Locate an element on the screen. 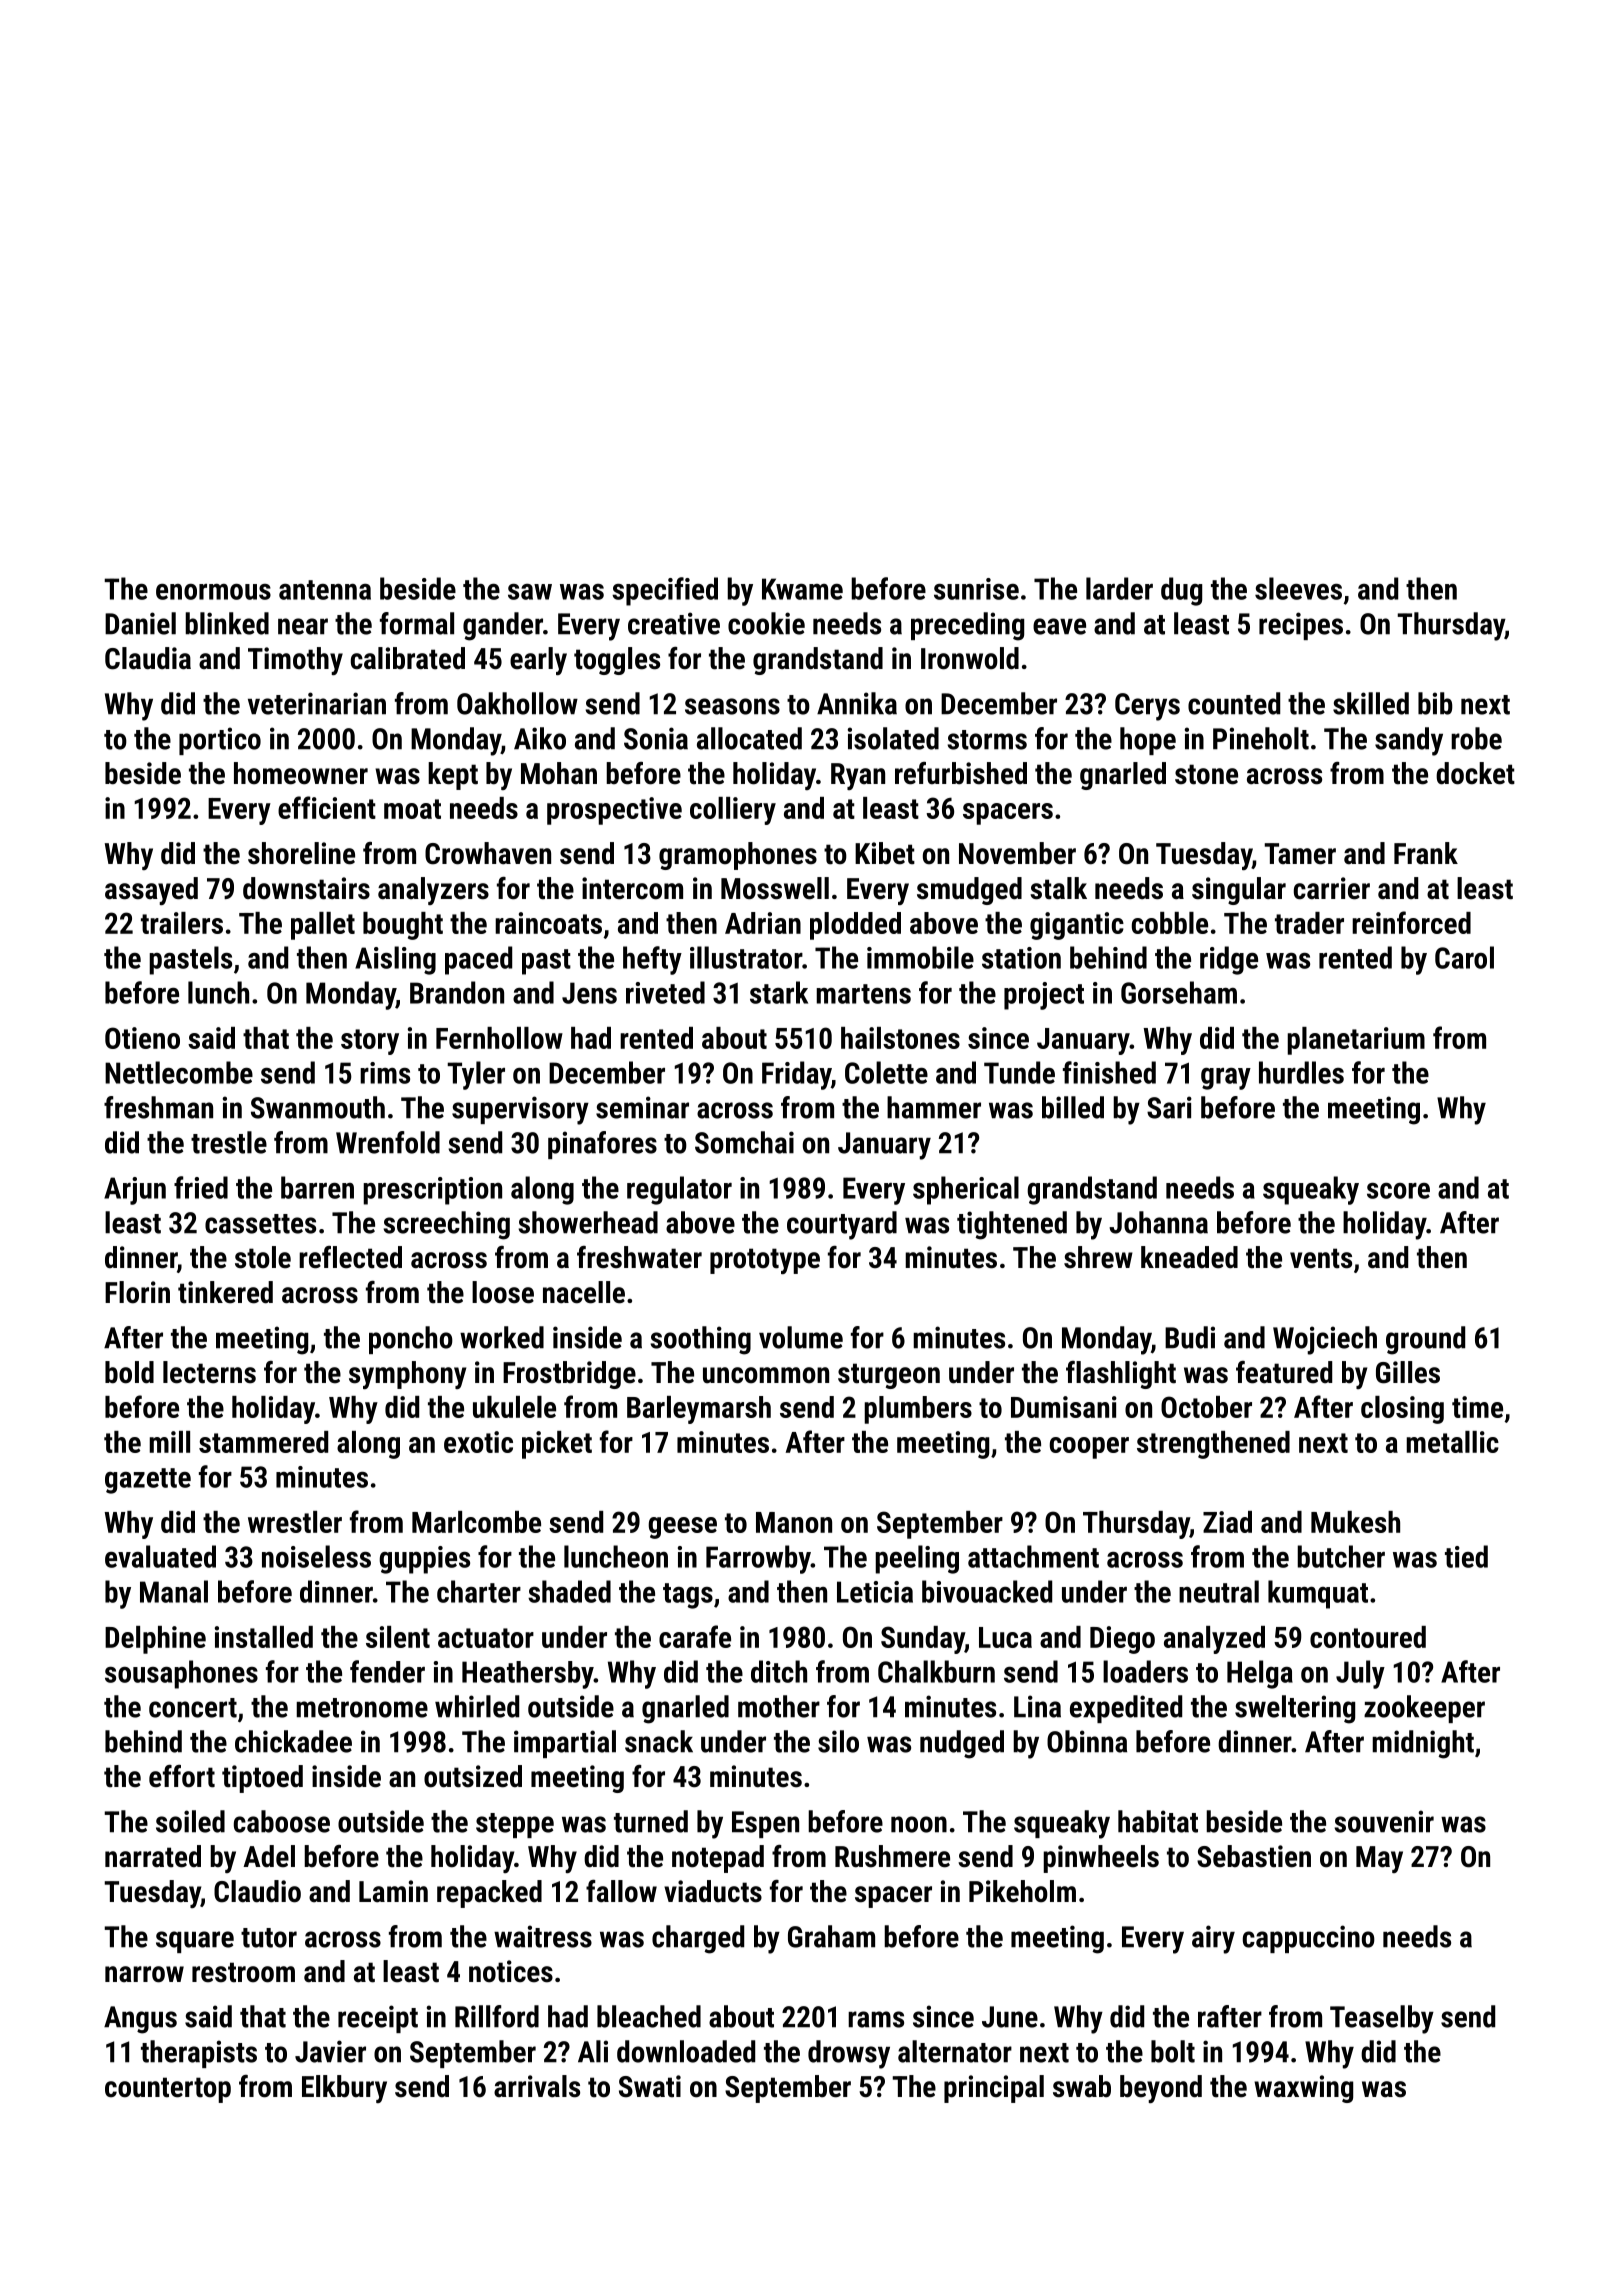 The height and width of the screenshot is (2292, 1620). wrestler is located at coordinates (295, 1522).
